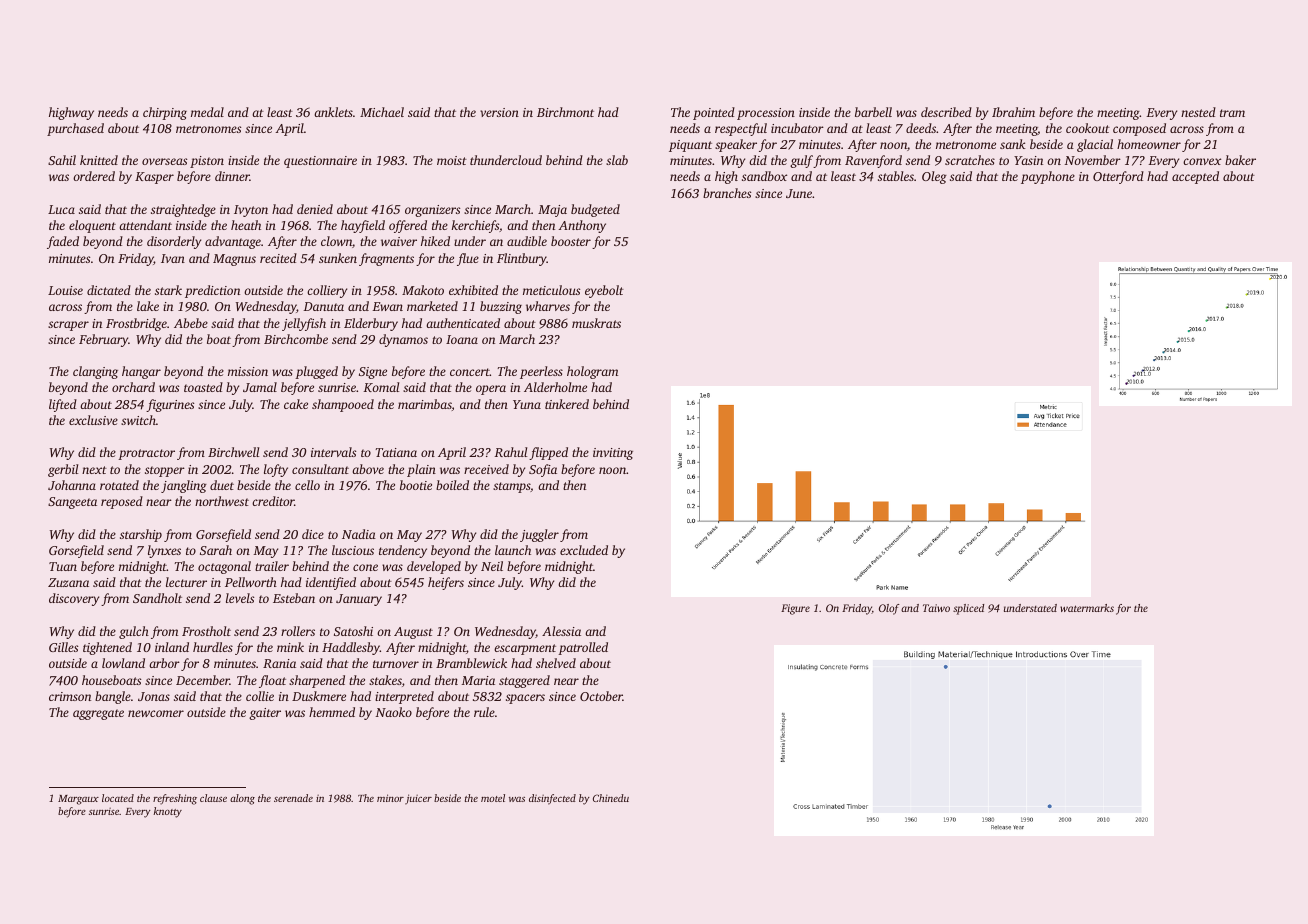 The image size is (1308, 924). I want to click on cello, so click(307, 485).
